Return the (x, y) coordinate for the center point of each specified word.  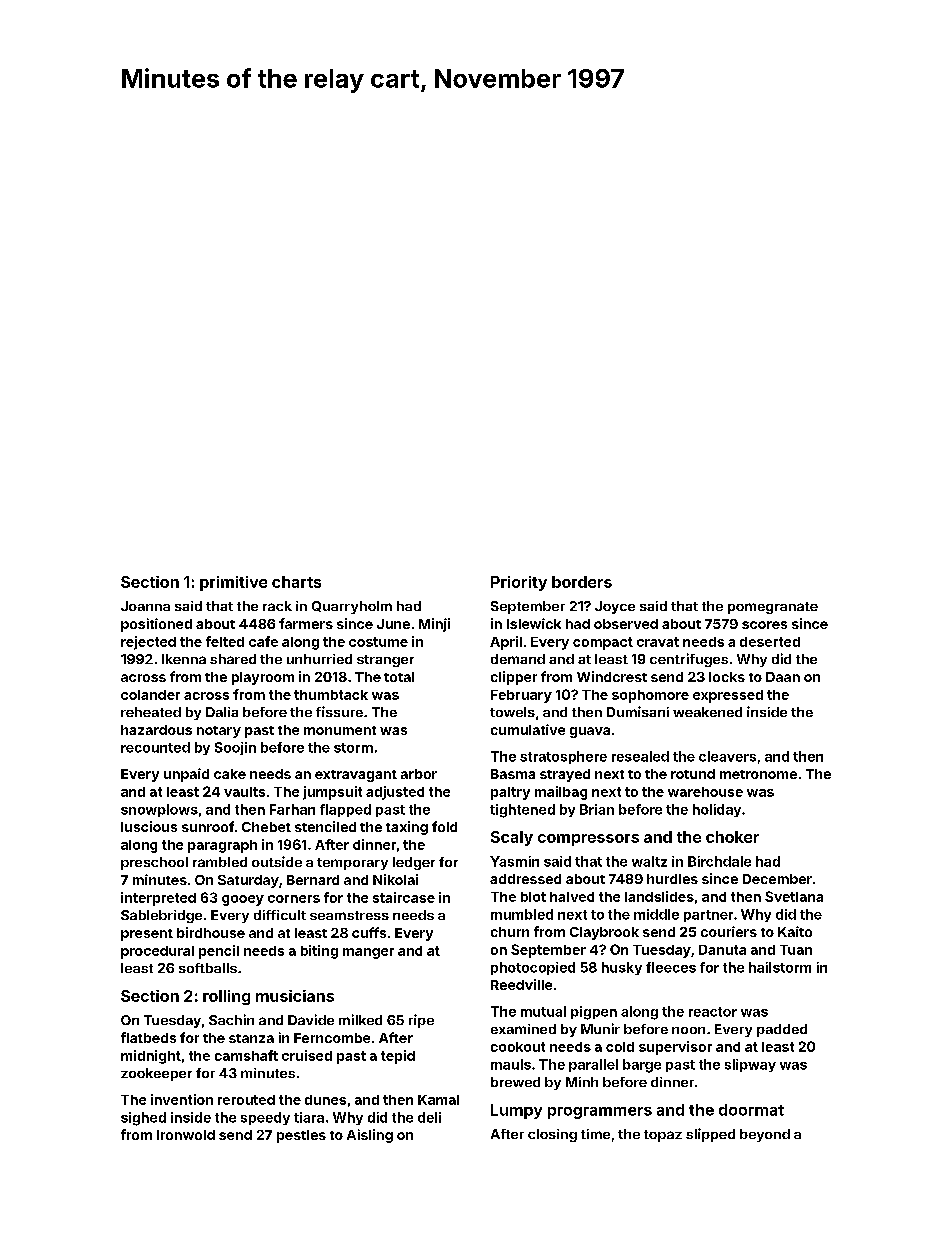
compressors (588, 840)
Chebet (266, 827)
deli (429, 1117)
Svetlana (794, 896)
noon (688, 1030)
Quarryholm (352, 607)
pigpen (594, 1013)
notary (219, 732)
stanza (251, 1038)
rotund (693, 774)
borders (582, 582)
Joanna (145, 606)
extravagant (356, 776)
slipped (710, 1135)
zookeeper (156, 1074)
